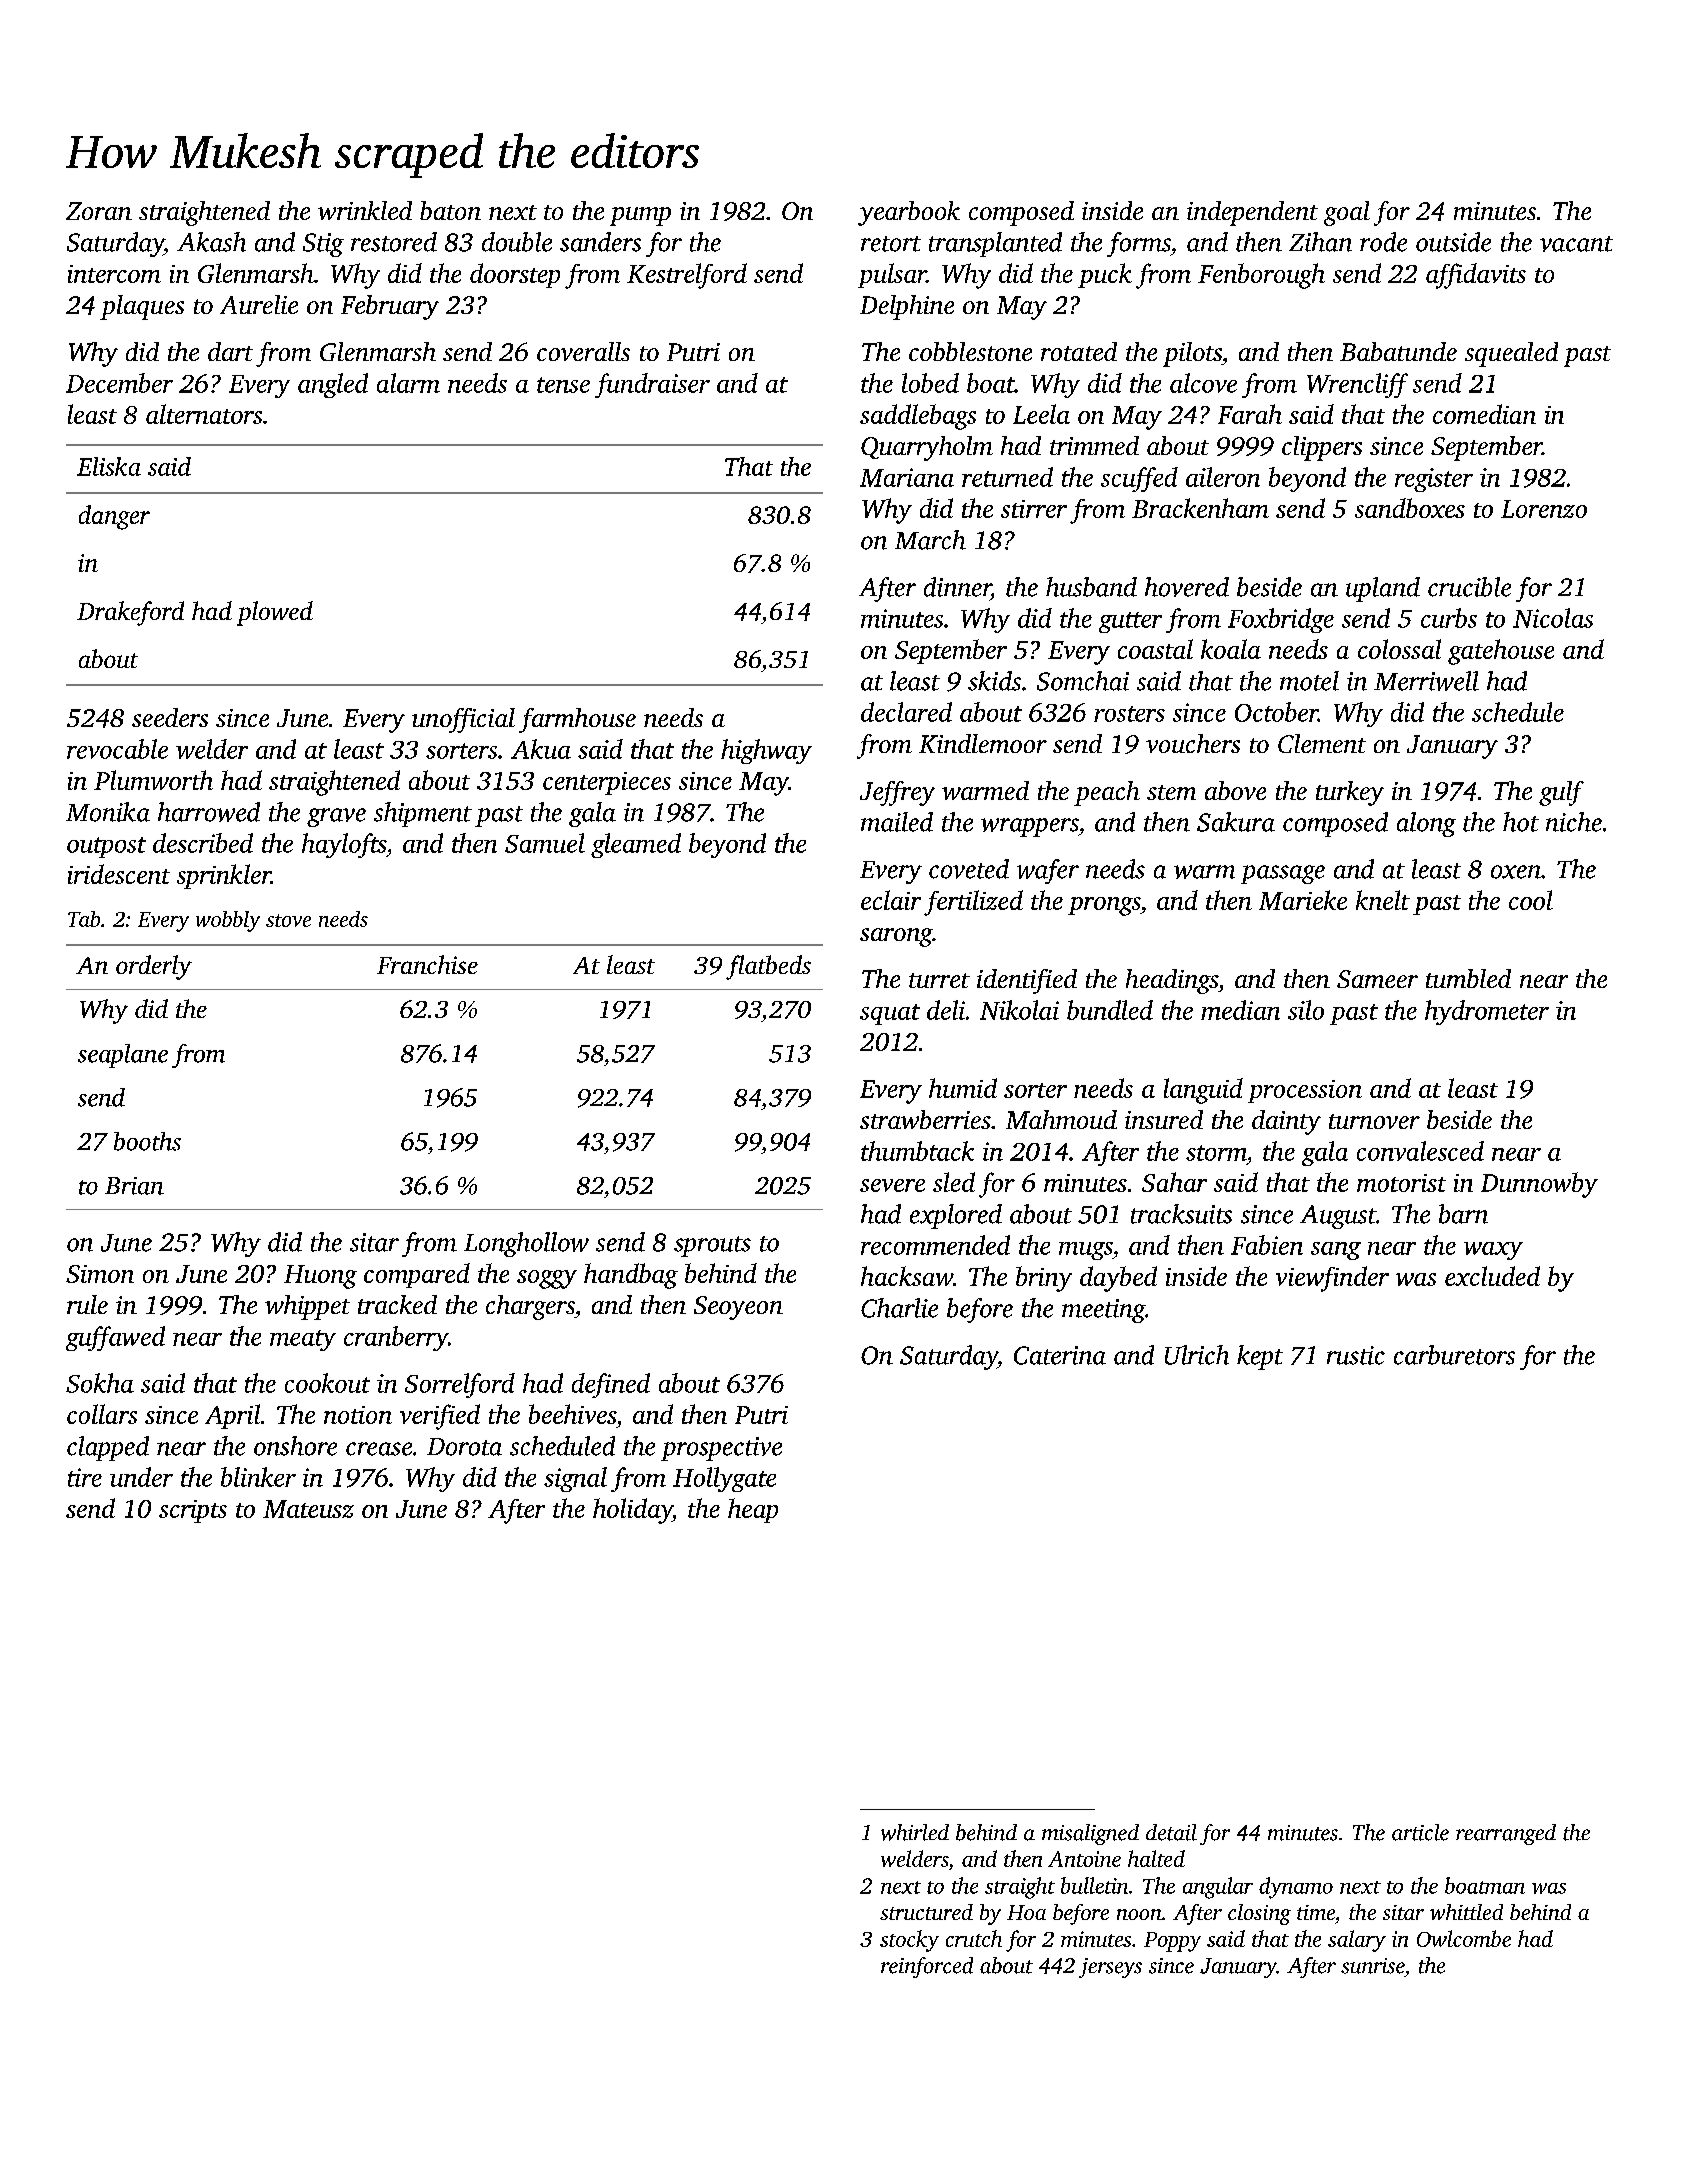 This document has width=1683, height=2178. What do you see at coordinates (640, 216) in the document?
I see `pump` at bounding box center [640, 216].
